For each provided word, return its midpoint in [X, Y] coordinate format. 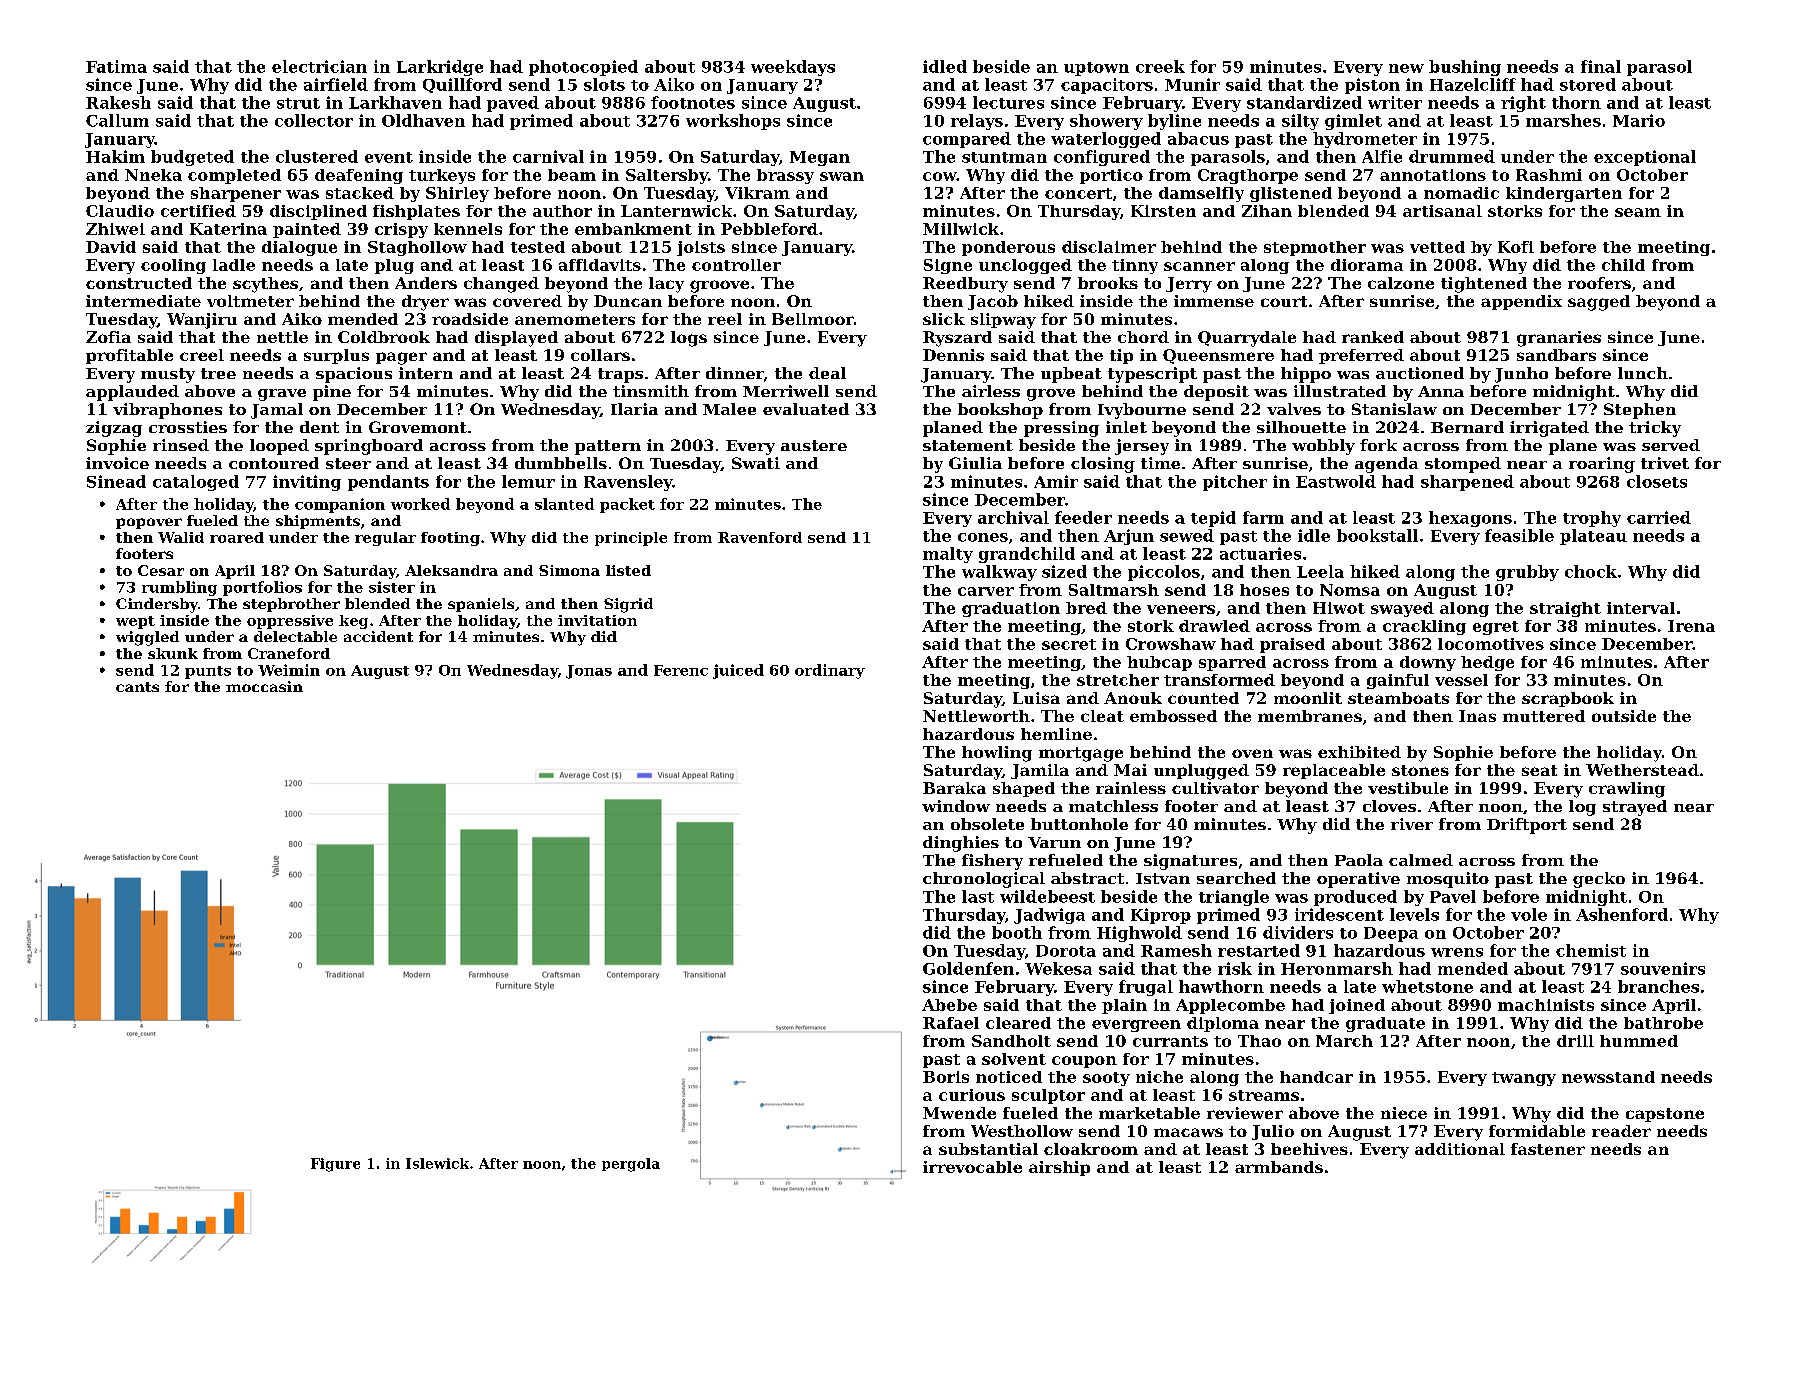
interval [1641, 608]
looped [279, 447]
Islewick [437, 1163]
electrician [319, 66]
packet [627, 505]
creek [1160, 66]
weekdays [793, 68]
